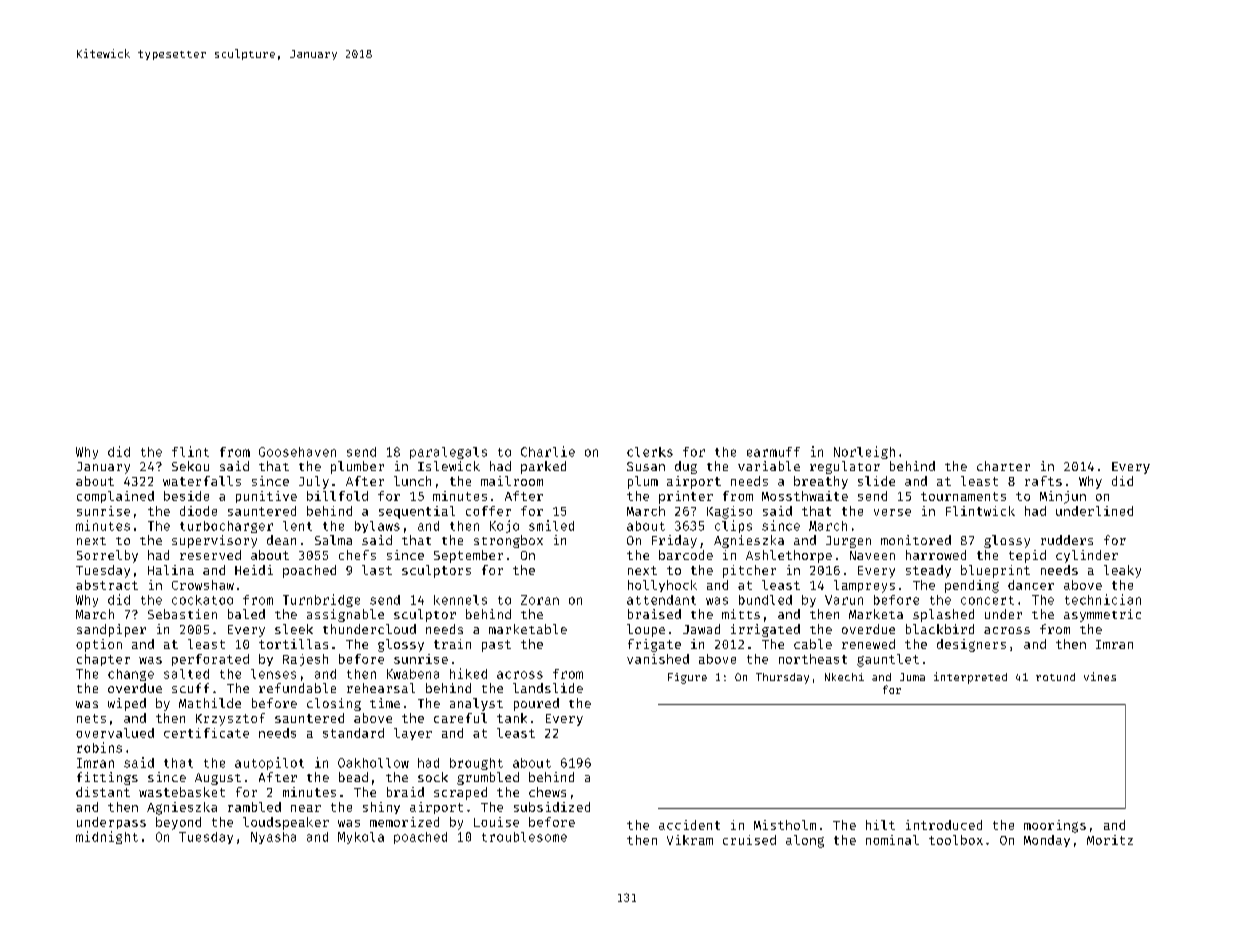  What do you see at coordinates (1103, 599) in the screenshot?
I see `technician` at bounding box center [1103, 599].
